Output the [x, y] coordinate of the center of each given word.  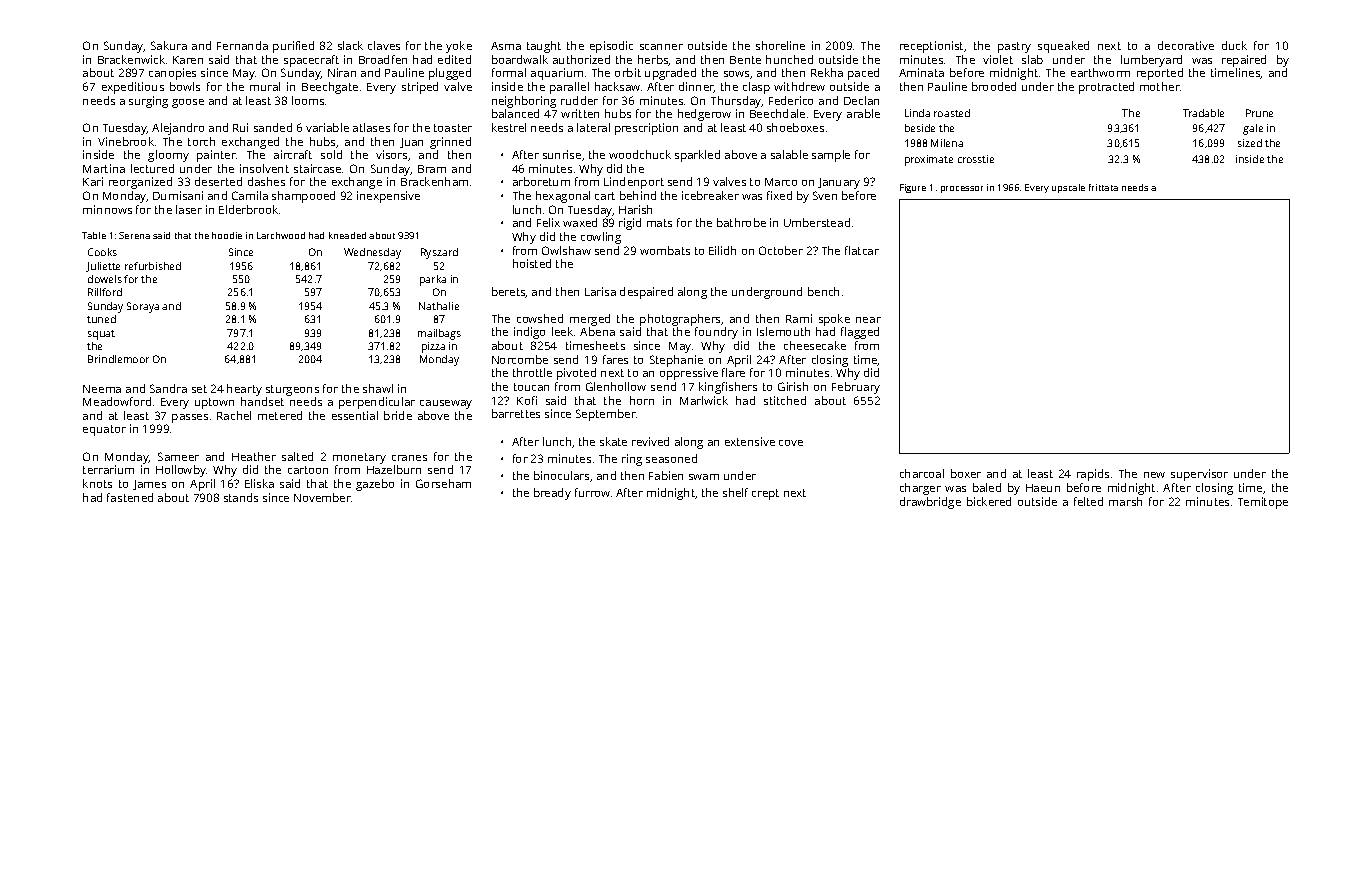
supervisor [1199, 475]
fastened [130, 497]
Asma [506, 46]
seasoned [671, 458]
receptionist [931, 47]
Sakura [169, 45]
